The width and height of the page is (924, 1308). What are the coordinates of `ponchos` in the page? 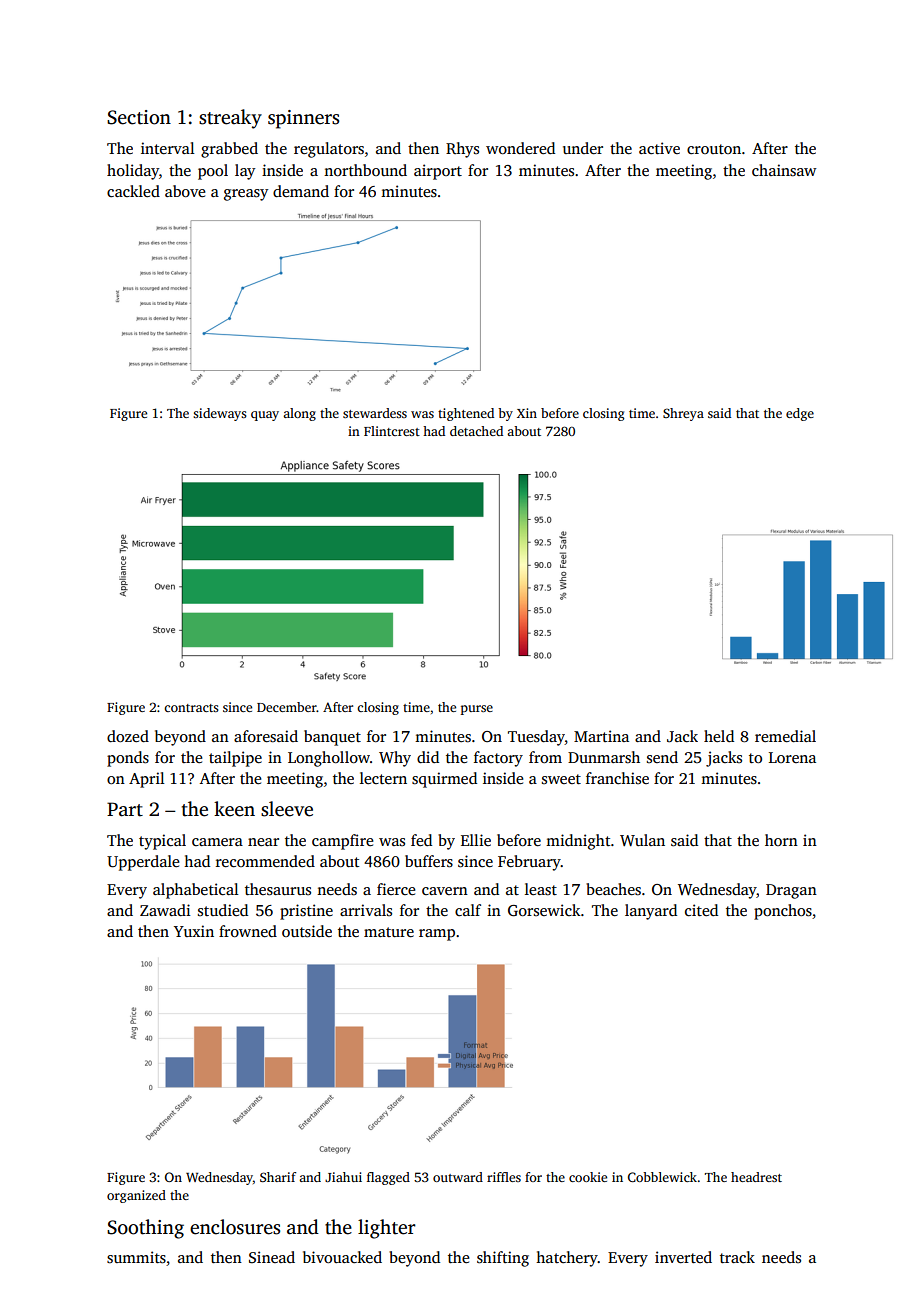 It's located at (783, 912).
